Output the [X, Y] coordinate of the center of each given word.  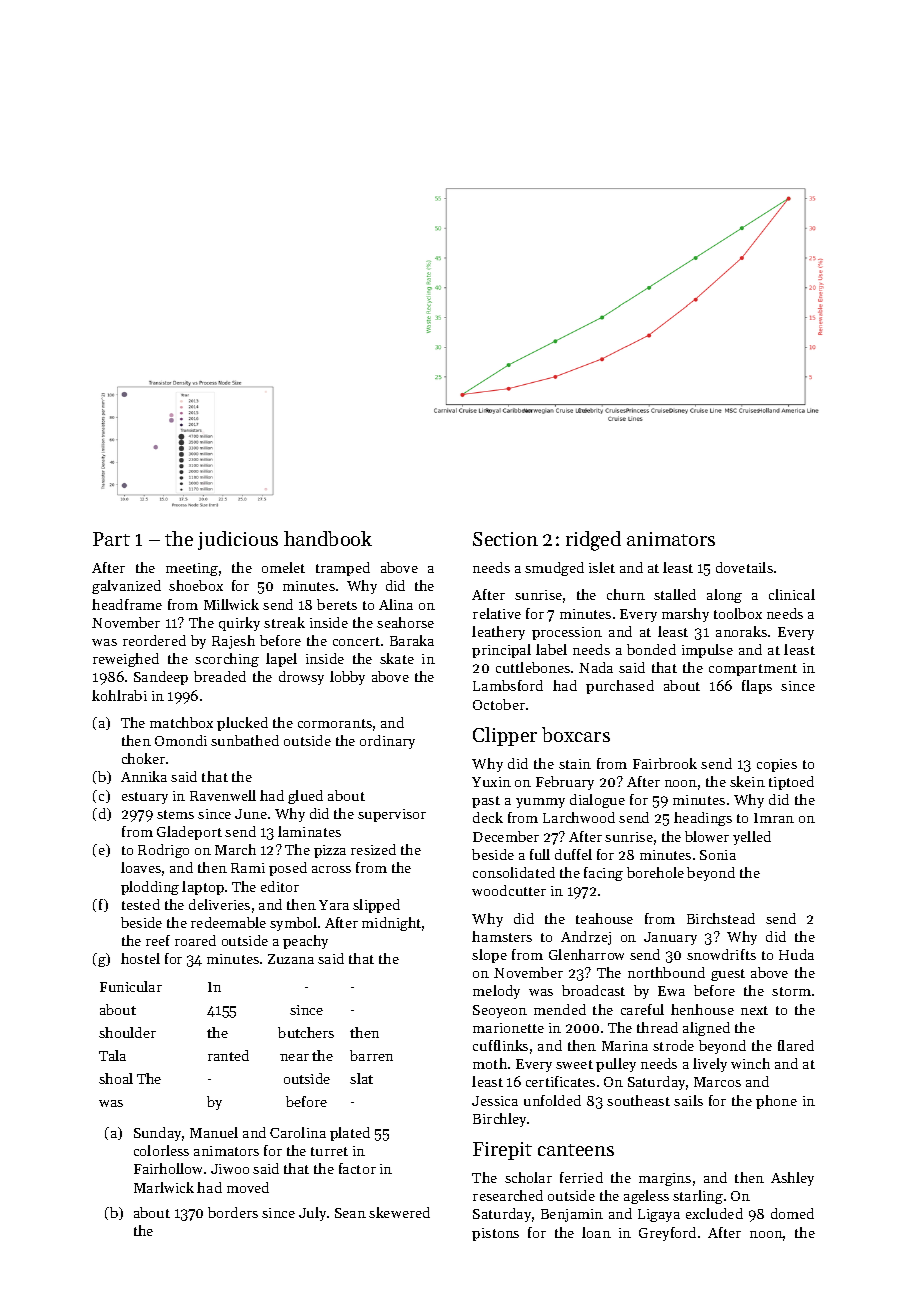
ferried [581, 1177]
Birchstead [721, 918]
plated [350, 1134]
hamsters [502, 936]
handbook [328, 538]
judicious [238, 540]
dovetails [744, 567]
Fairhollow [168, 1168]
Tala [112, 1055]
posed [288, 869]
